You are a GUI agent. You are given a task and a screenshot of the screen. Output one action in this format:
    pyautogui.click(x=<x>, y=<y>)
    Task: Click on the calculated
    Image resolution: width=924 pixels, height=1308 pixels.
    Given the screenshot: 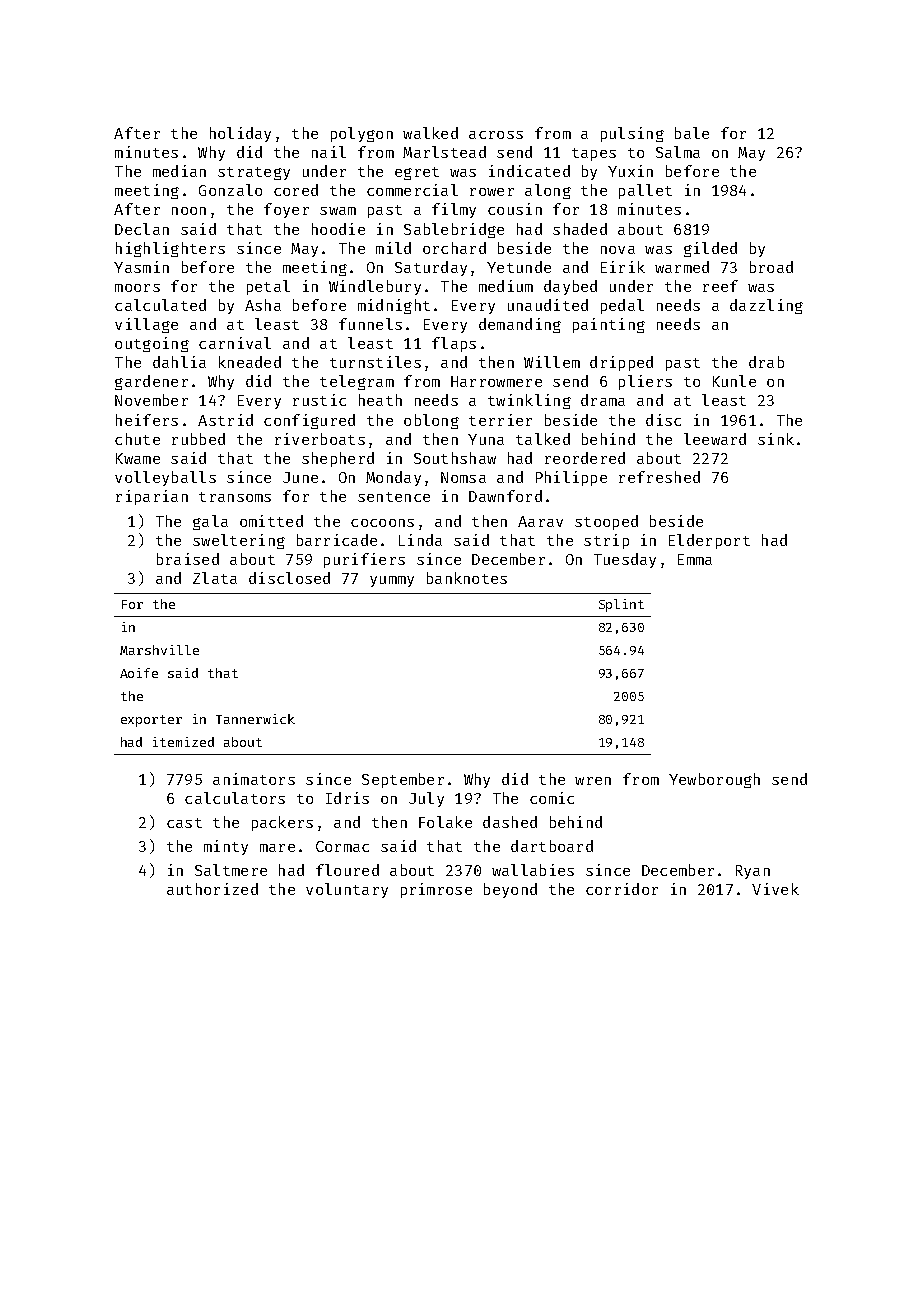 What is the action you would take?
    pyautogui.click(x=160, y=305)
